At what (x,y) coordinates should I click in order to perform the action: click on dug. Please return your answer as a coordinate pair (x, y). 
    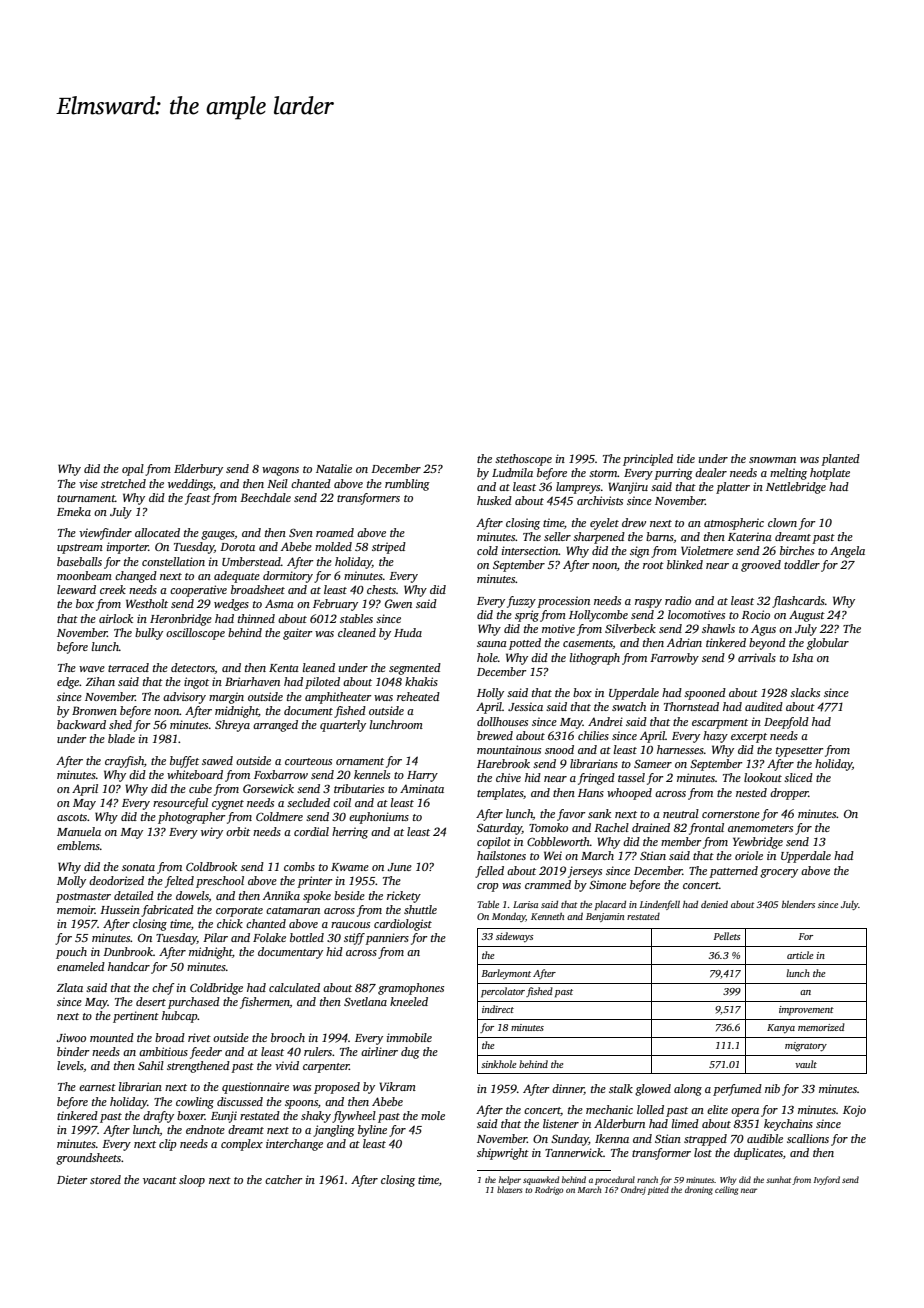
    Looking at the image, I should click on (410, 1053).
